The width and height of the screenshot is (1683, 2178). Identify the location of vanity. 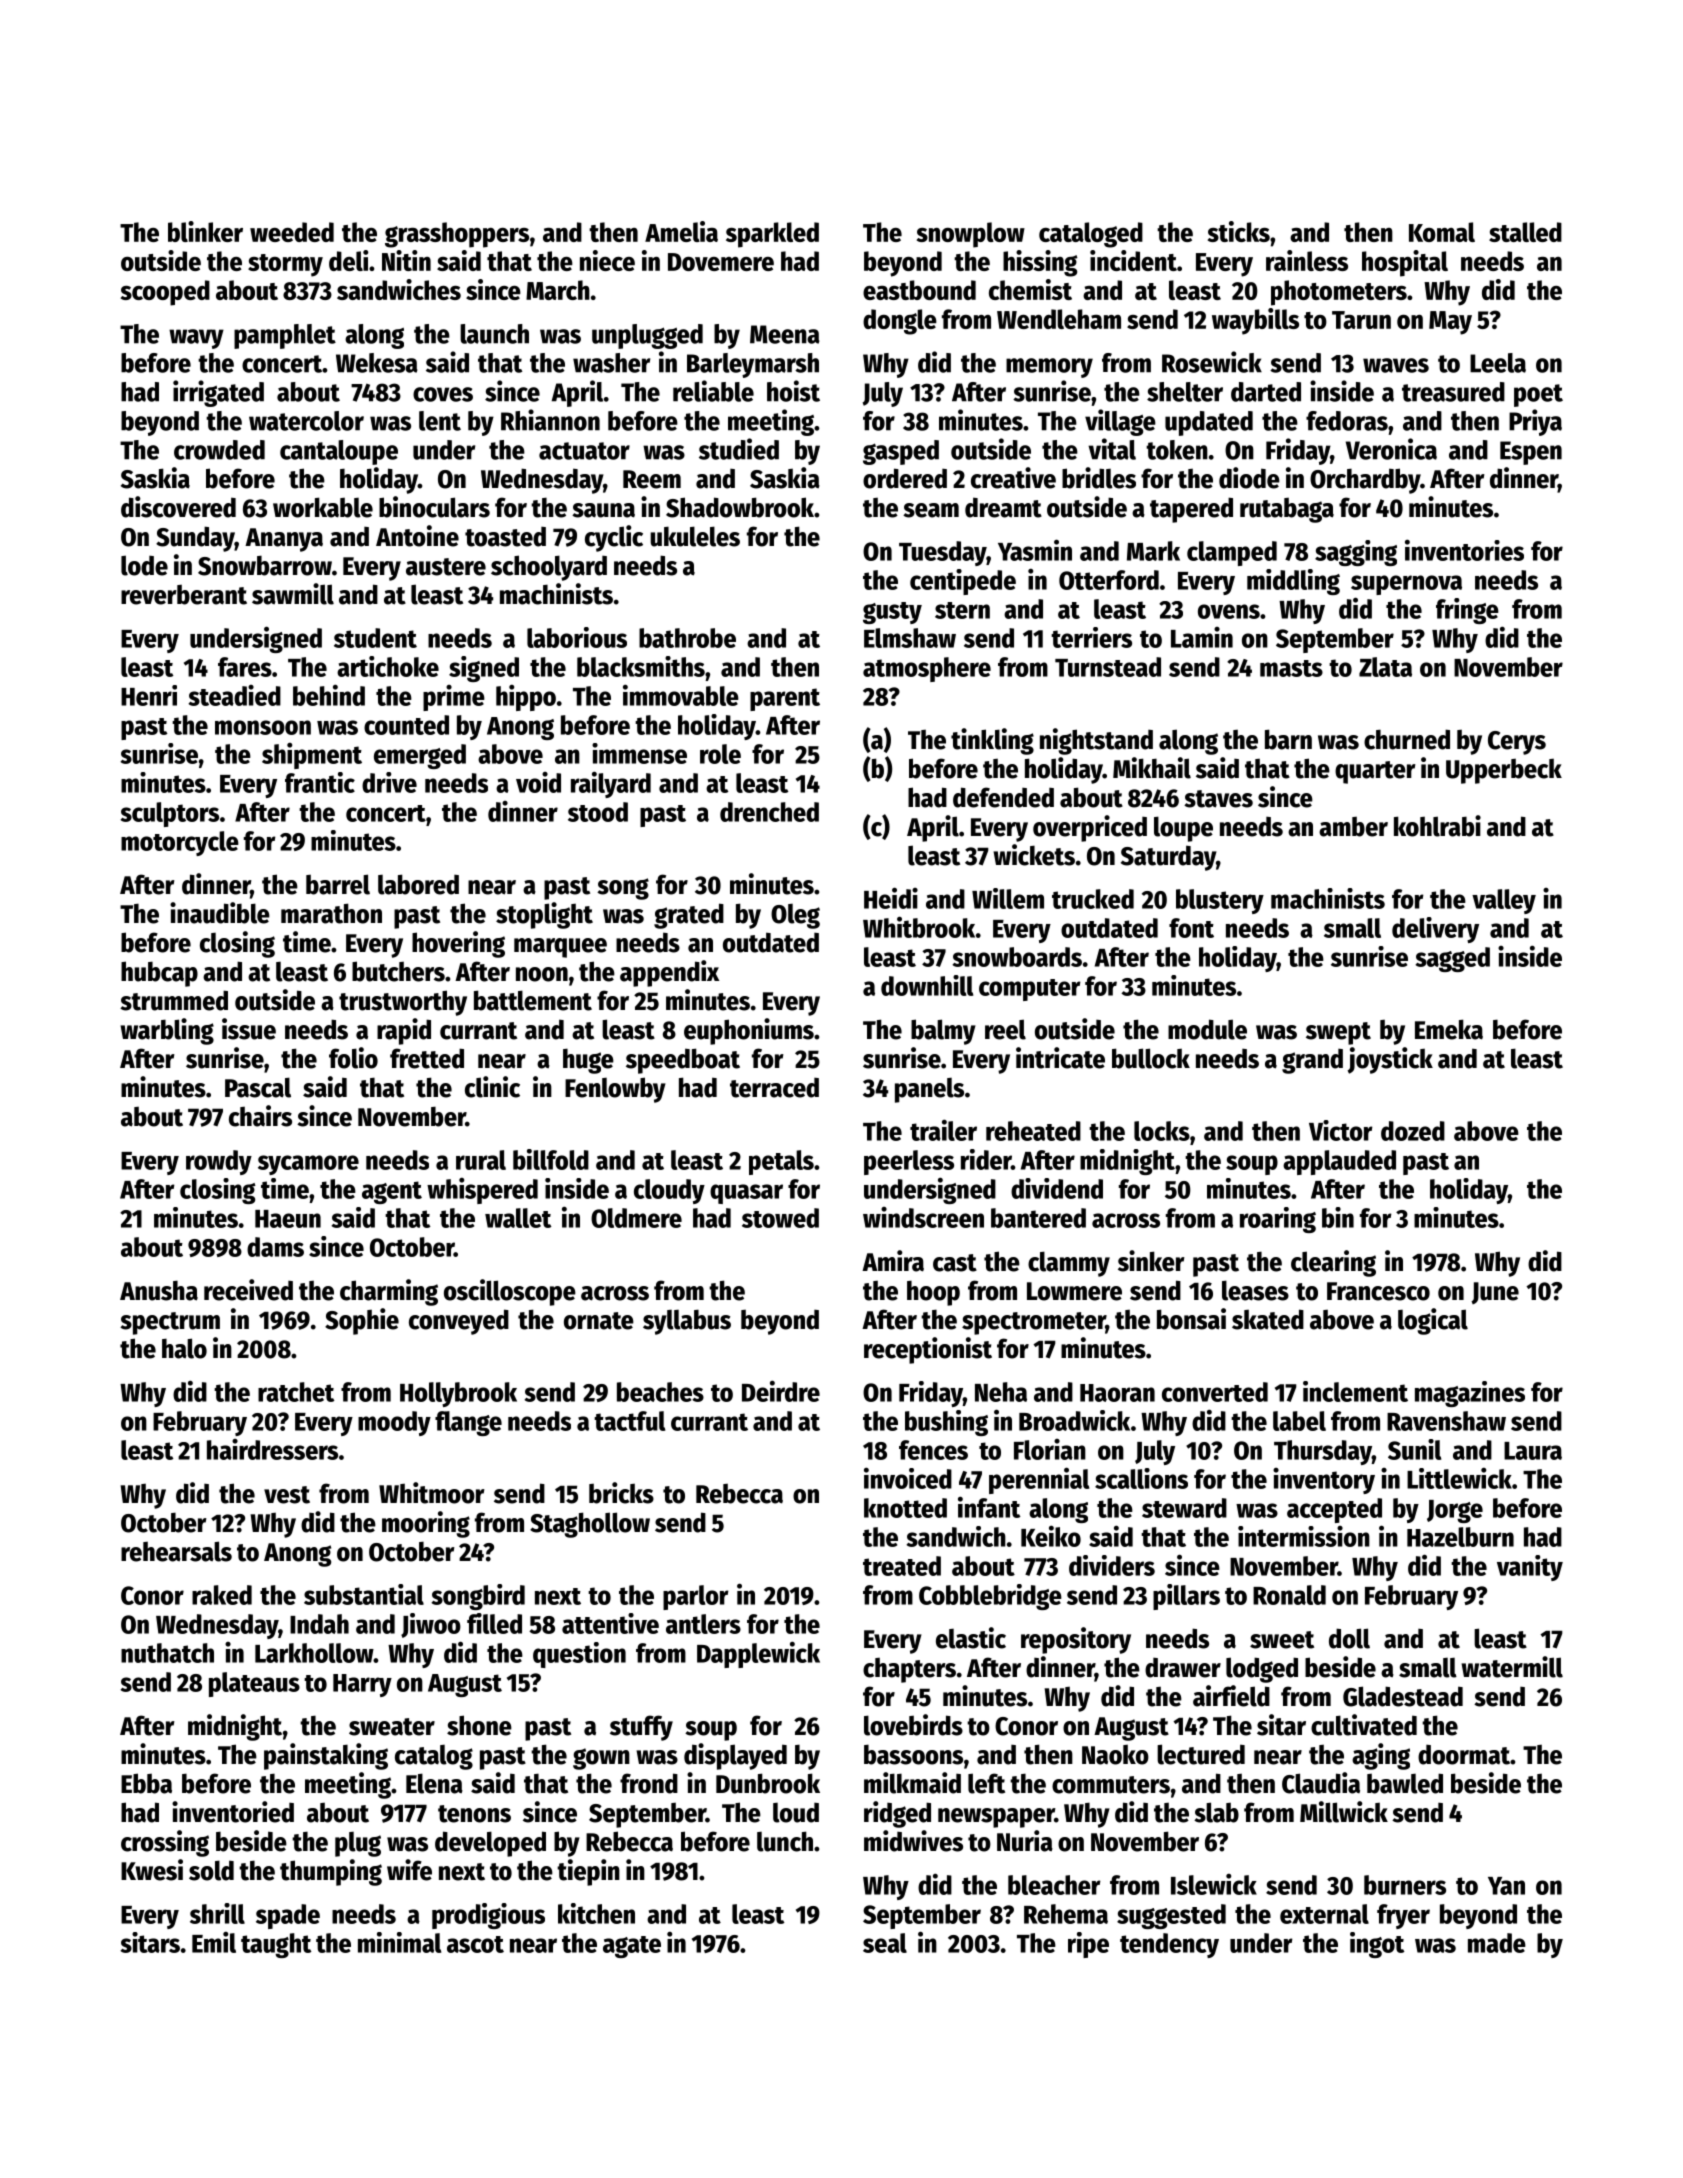
(1530, 1568).
